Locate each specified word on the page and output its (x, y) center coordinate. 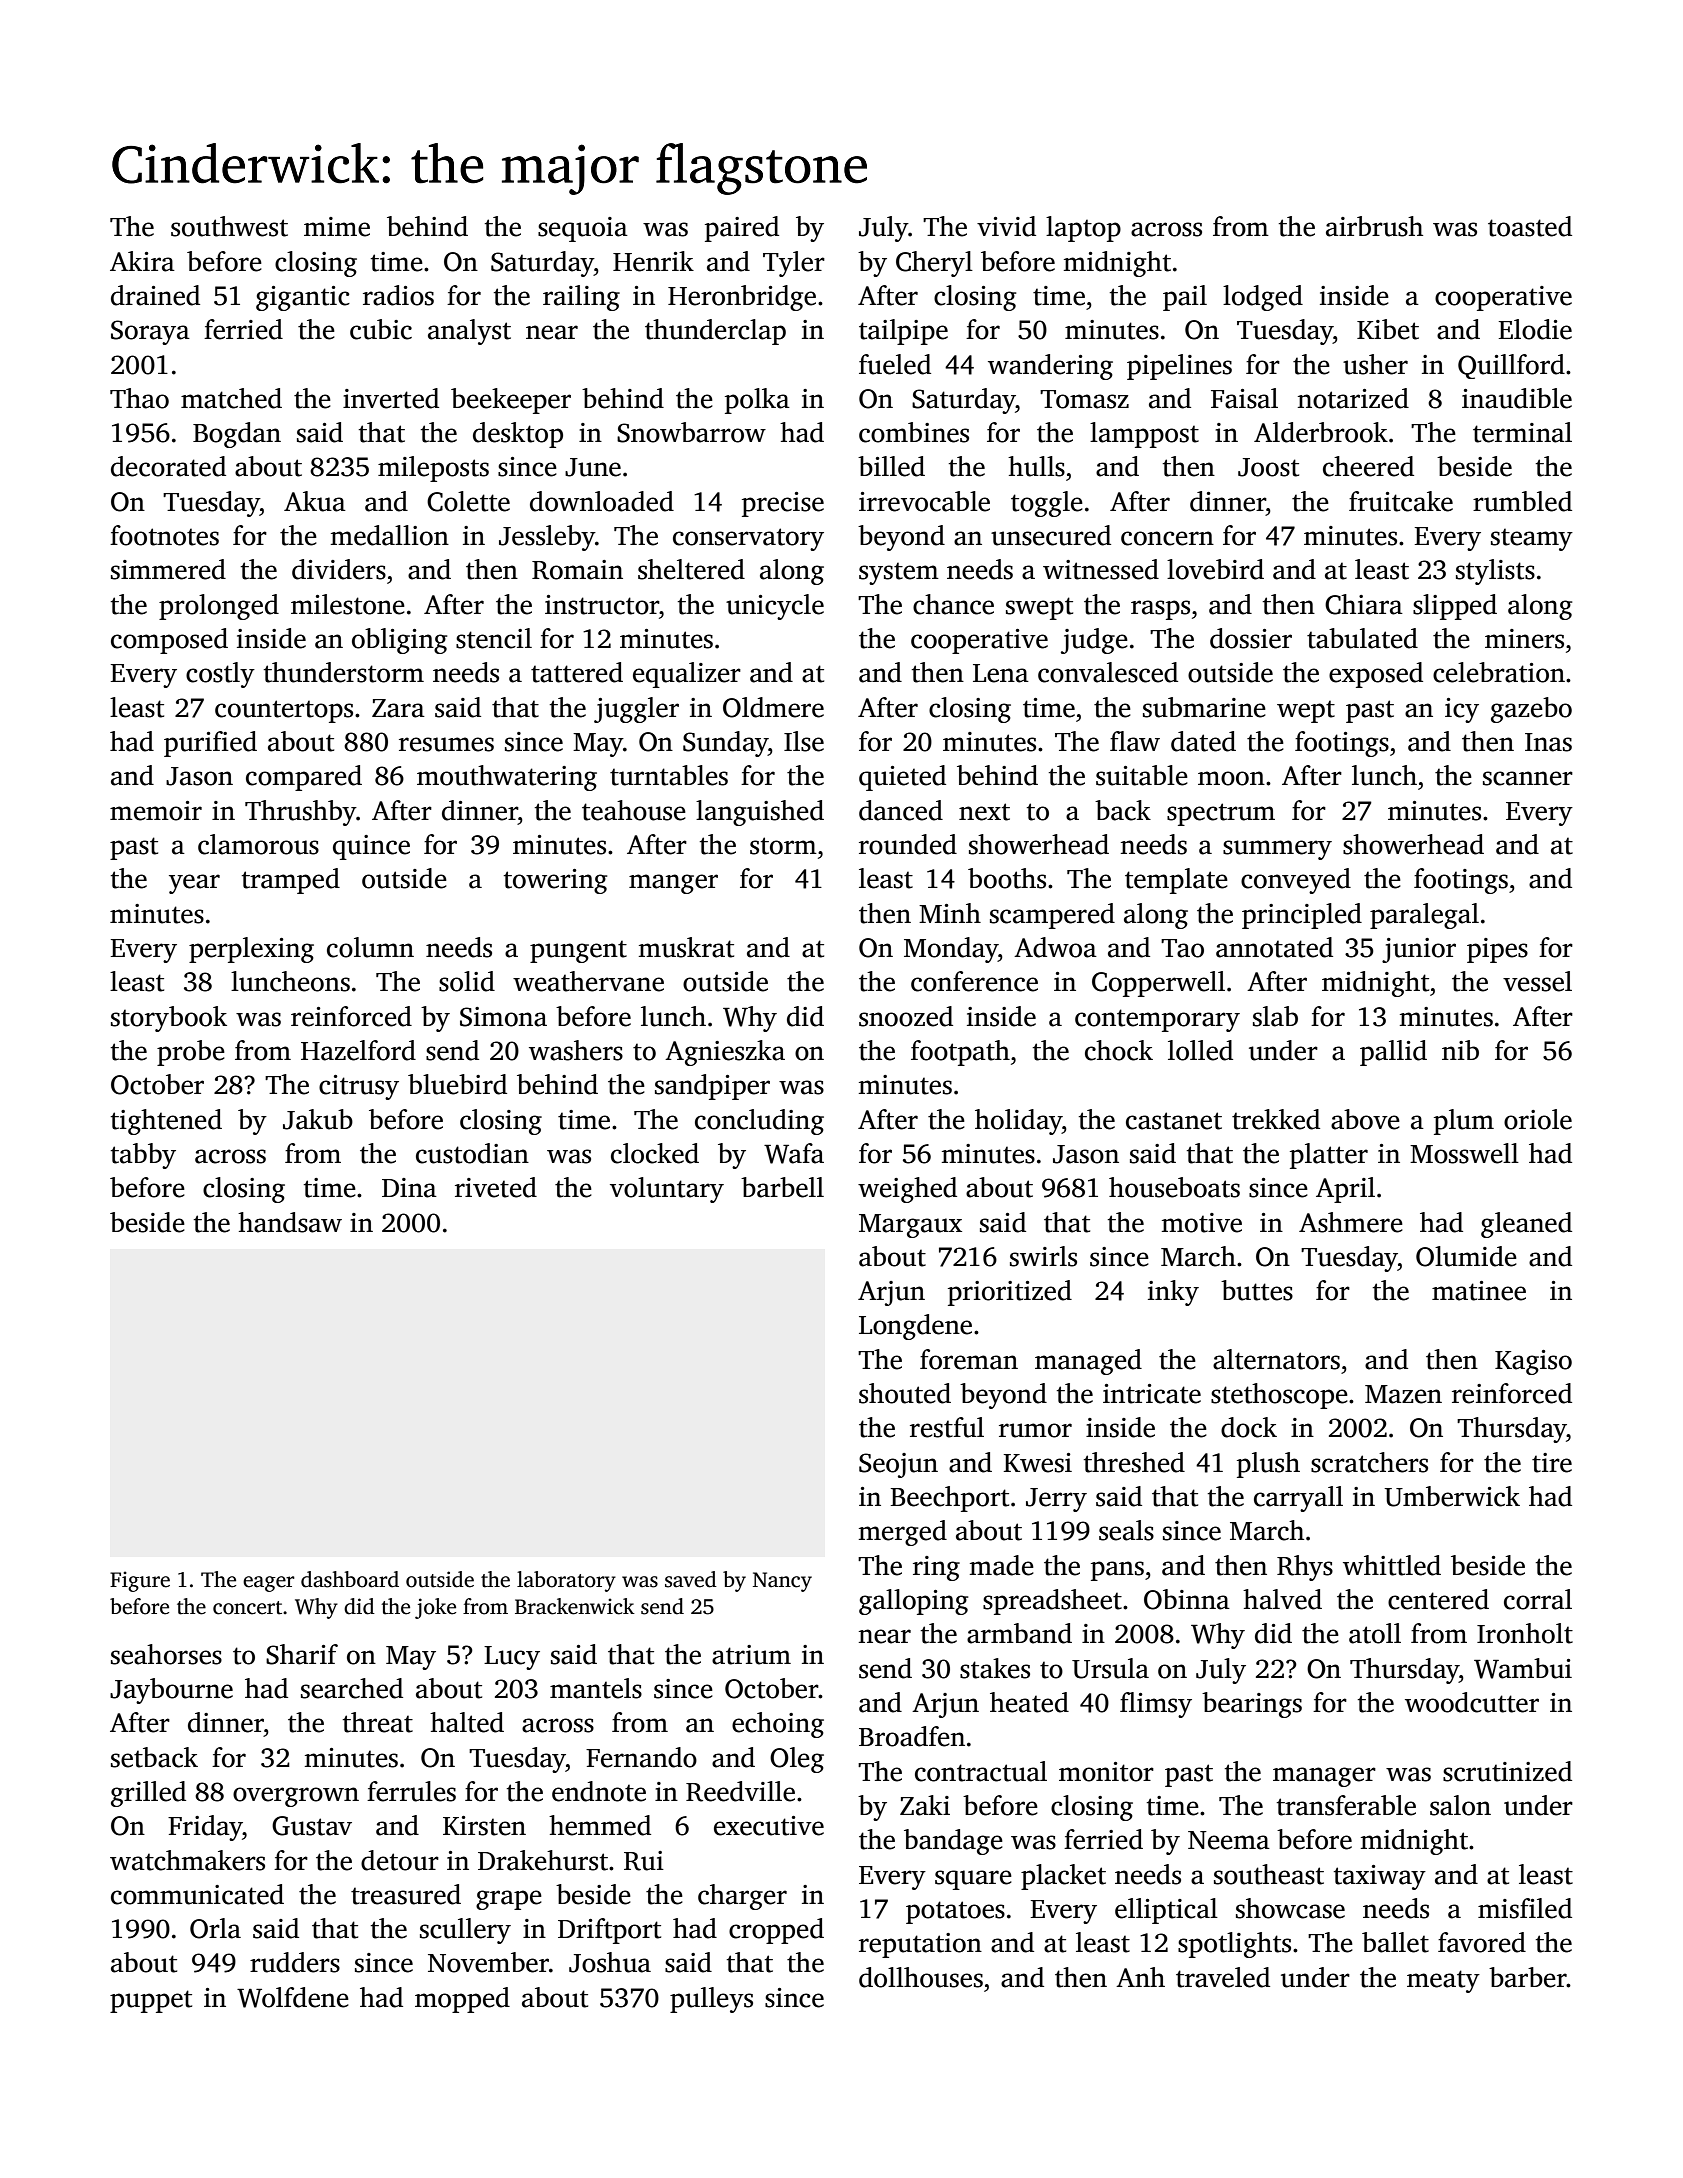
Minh (950, 913)
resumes (446, 744)
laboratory (566, 1581)
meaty (1443, 1981)
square (973, 1880)
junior (1419, 950)
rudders (295, 1962)
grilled (148, 1794)
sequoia (583, 229)
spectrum (1221, 814)
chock (1119, 1050)
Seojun (898, 1465)
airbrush (1374, 226)
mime (337, 227)
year (194, 884)
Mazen (1403, 1394)
